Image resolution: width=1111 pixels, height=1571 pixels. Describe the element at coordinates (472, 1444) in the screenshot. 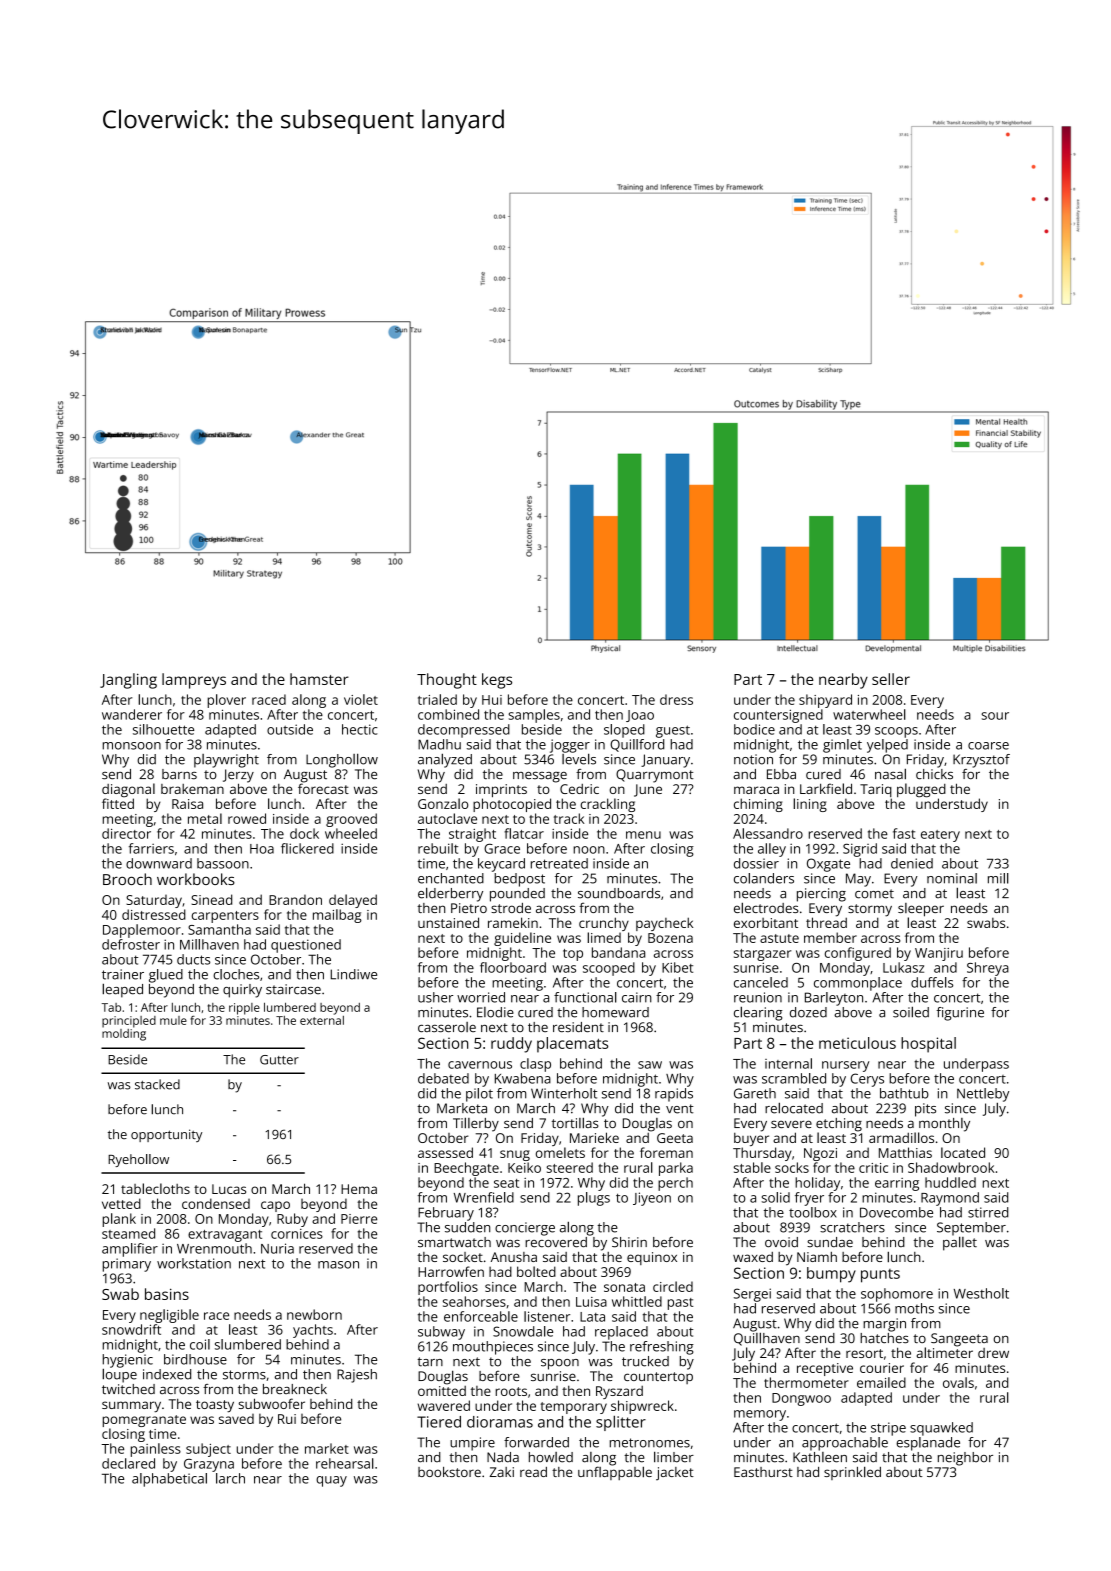

I see `umpire` at that location.
